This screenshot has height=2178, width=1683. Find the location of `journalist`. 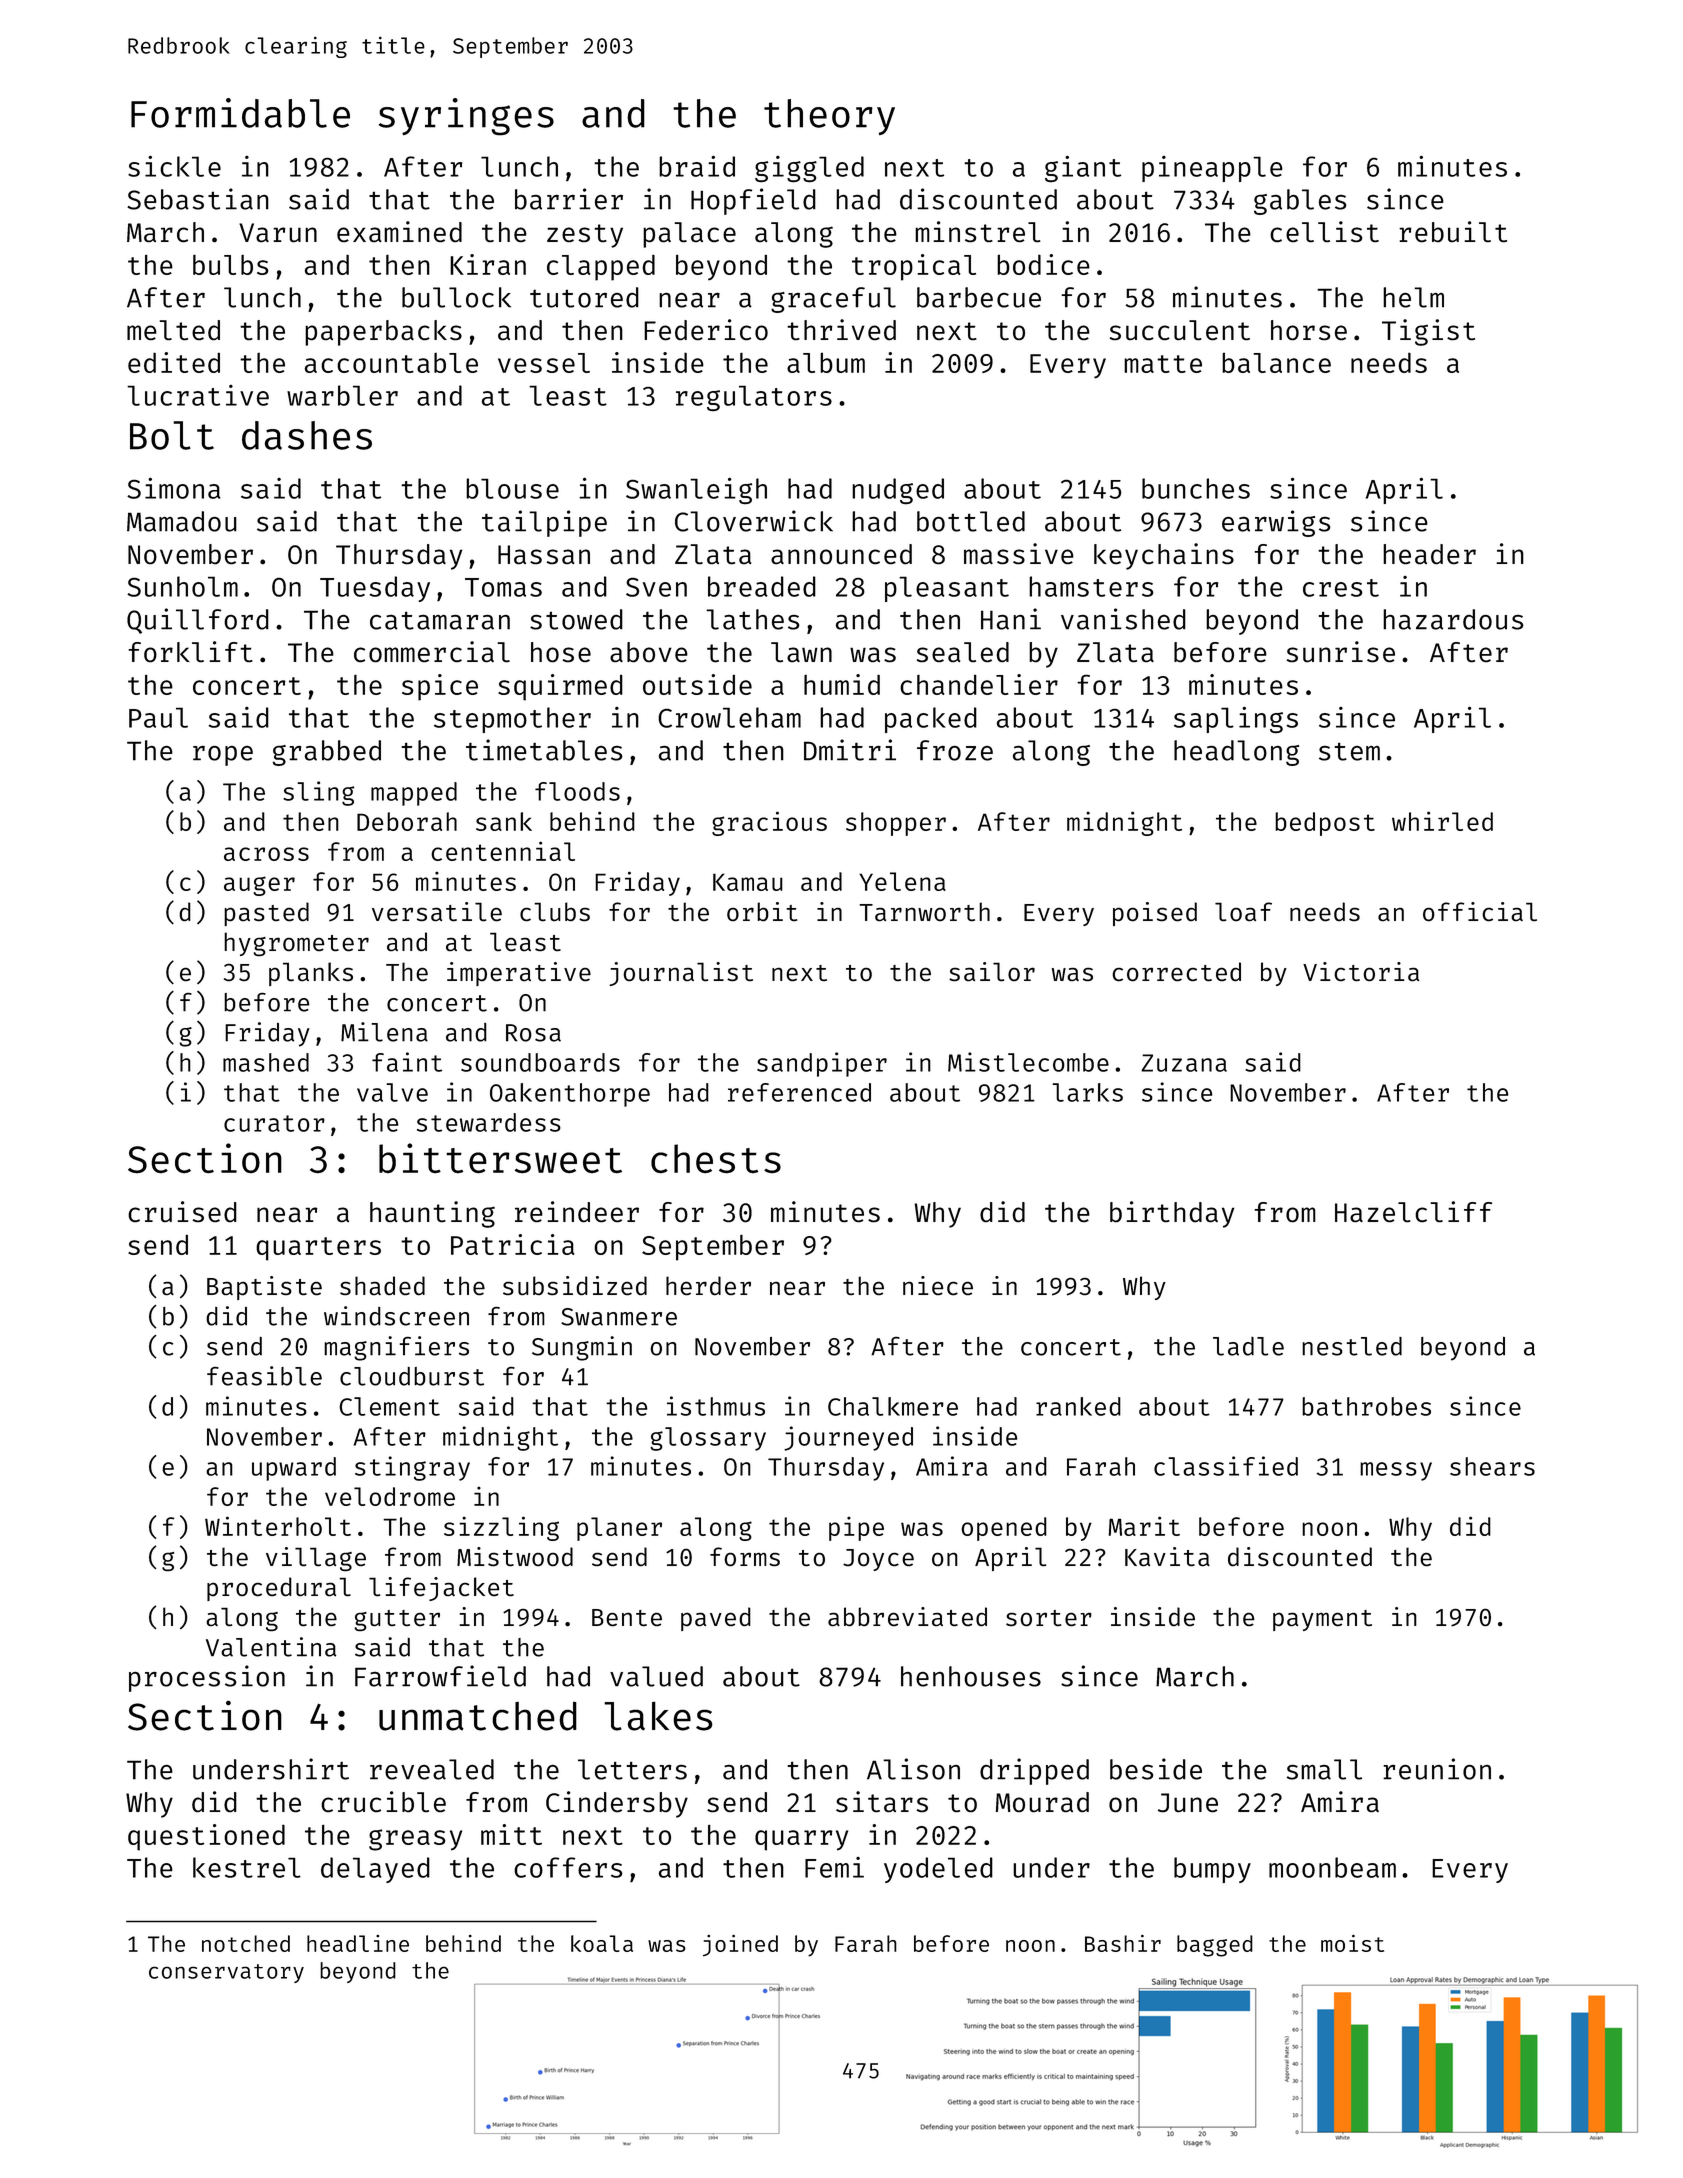

journalist is located at coordinates (681, 974).
